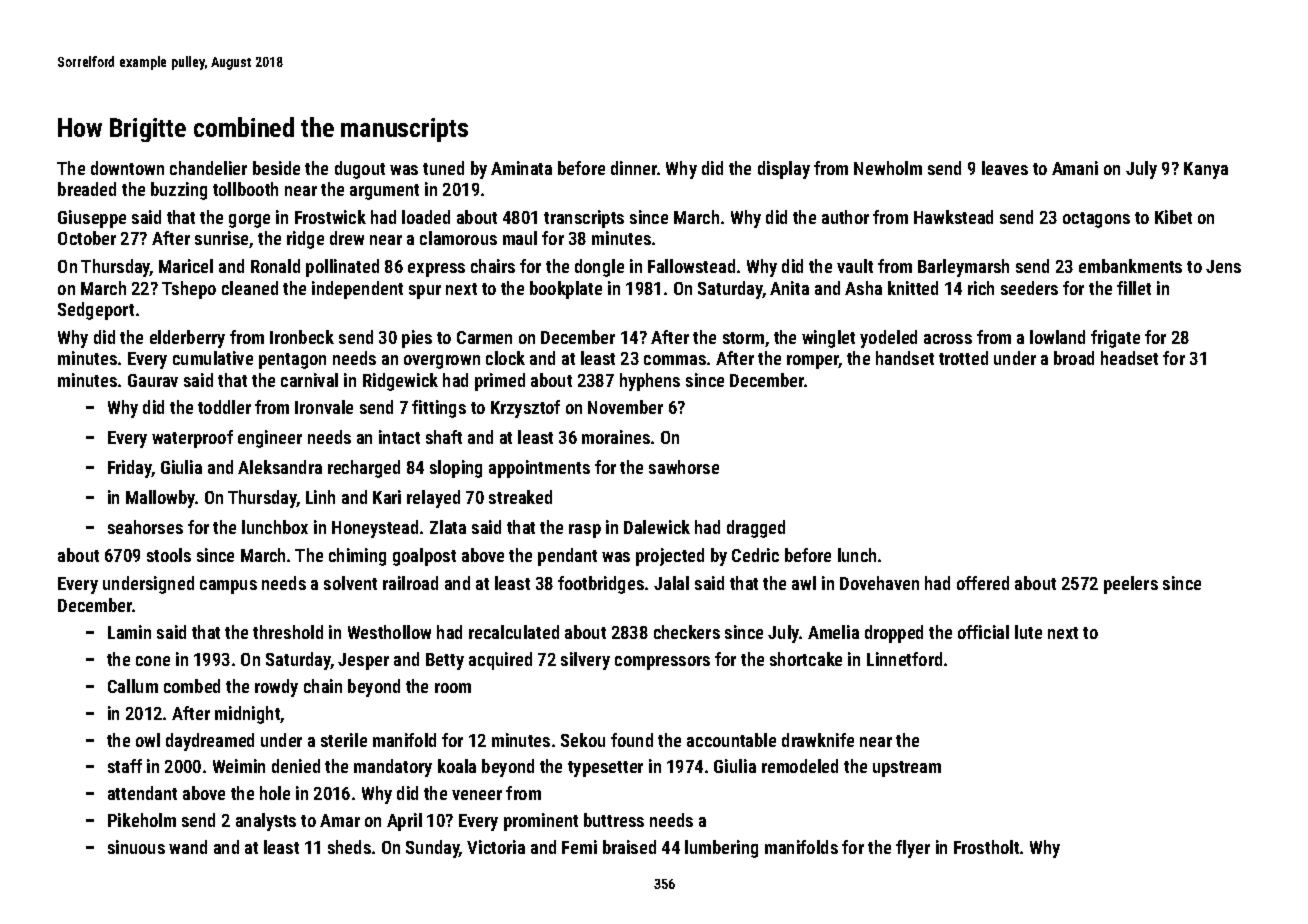 The width and height of the screenshot is (1308, 924). What do you see at coordinates (1129, 358) in the screenshot?
I see `headset` at bounding box center [1129, 358].
